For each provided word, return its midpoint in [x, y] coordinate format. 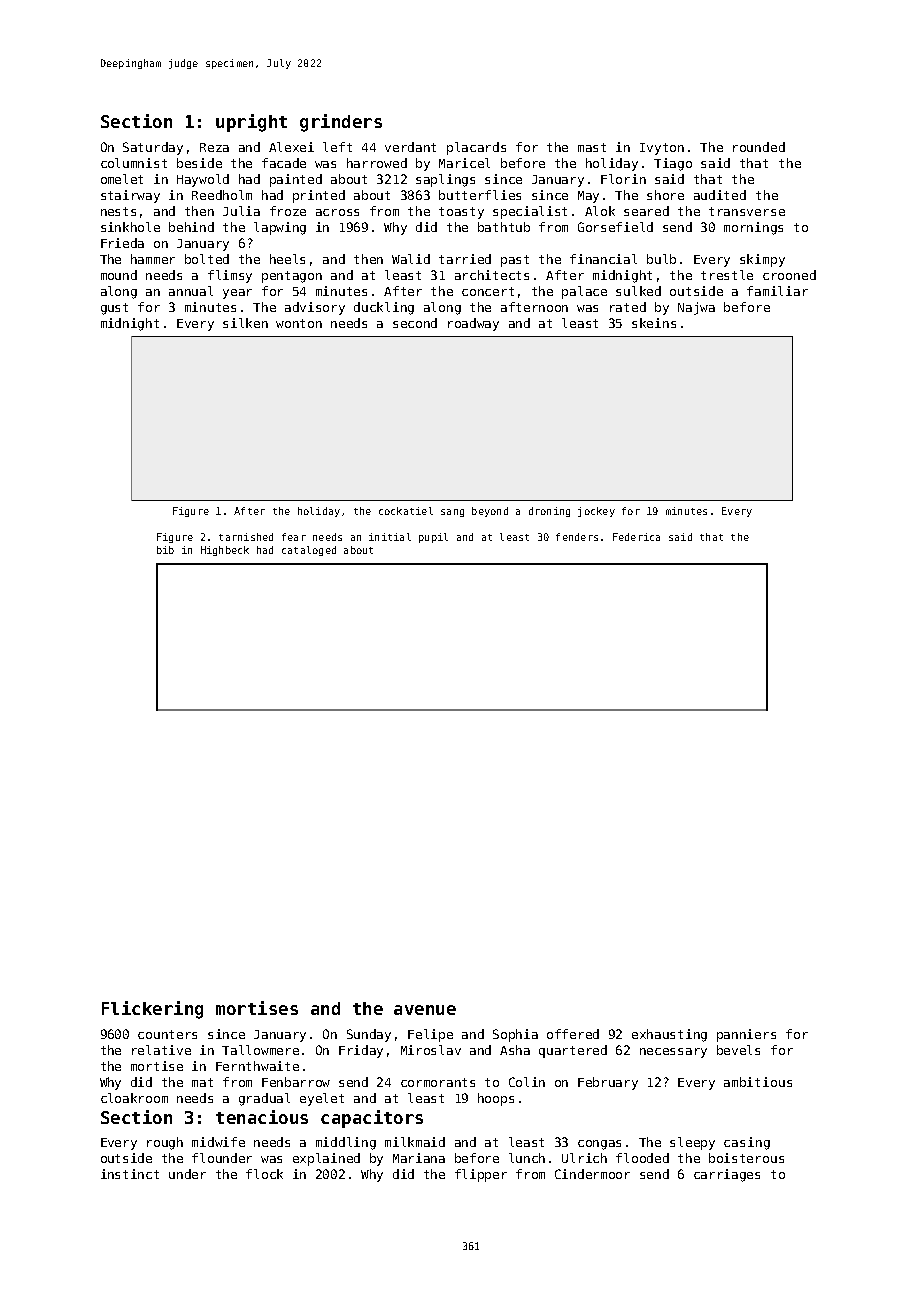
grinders [341, 123]
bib [165, 550]
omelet [122, 179]
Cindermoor [592, 1174]
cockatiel [406, 511]
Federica [636, 537]
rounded [759, 147]
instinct [130, 1174]
